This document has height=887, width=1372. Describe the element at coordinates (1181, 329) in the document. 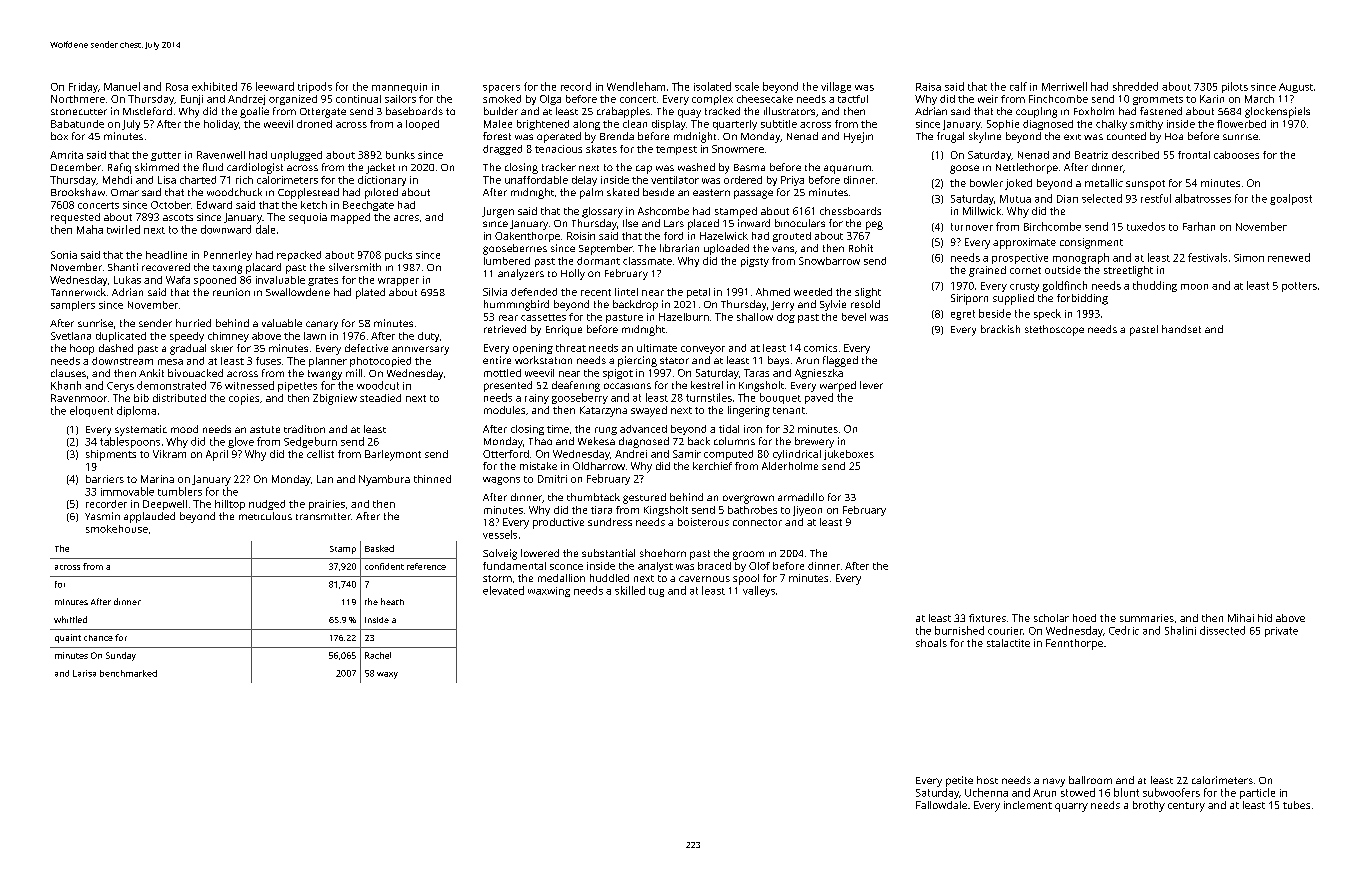

I see `handset` at that location.
